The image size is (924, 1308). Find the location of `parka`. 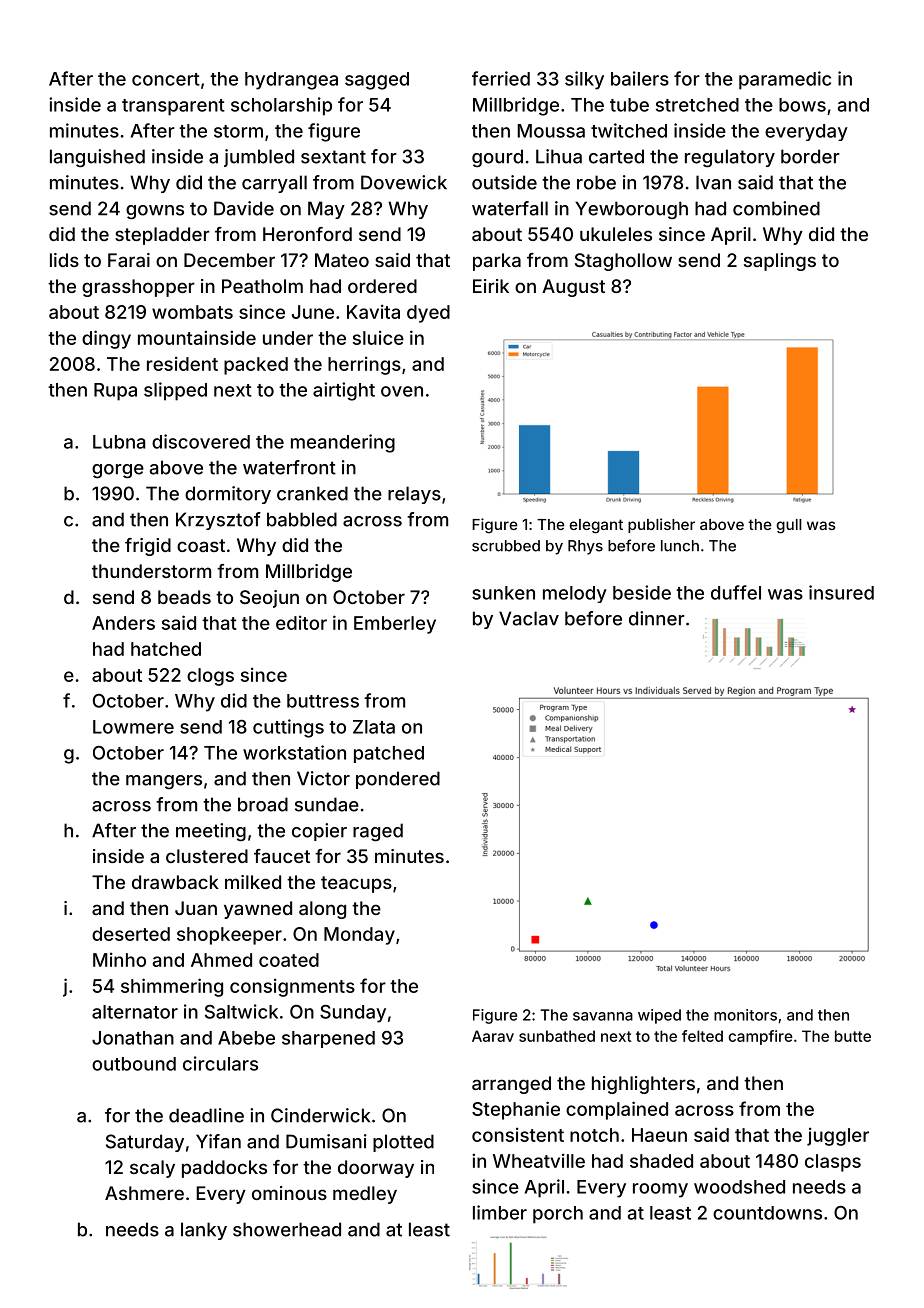

parka is located at coordinates (497, 262).
